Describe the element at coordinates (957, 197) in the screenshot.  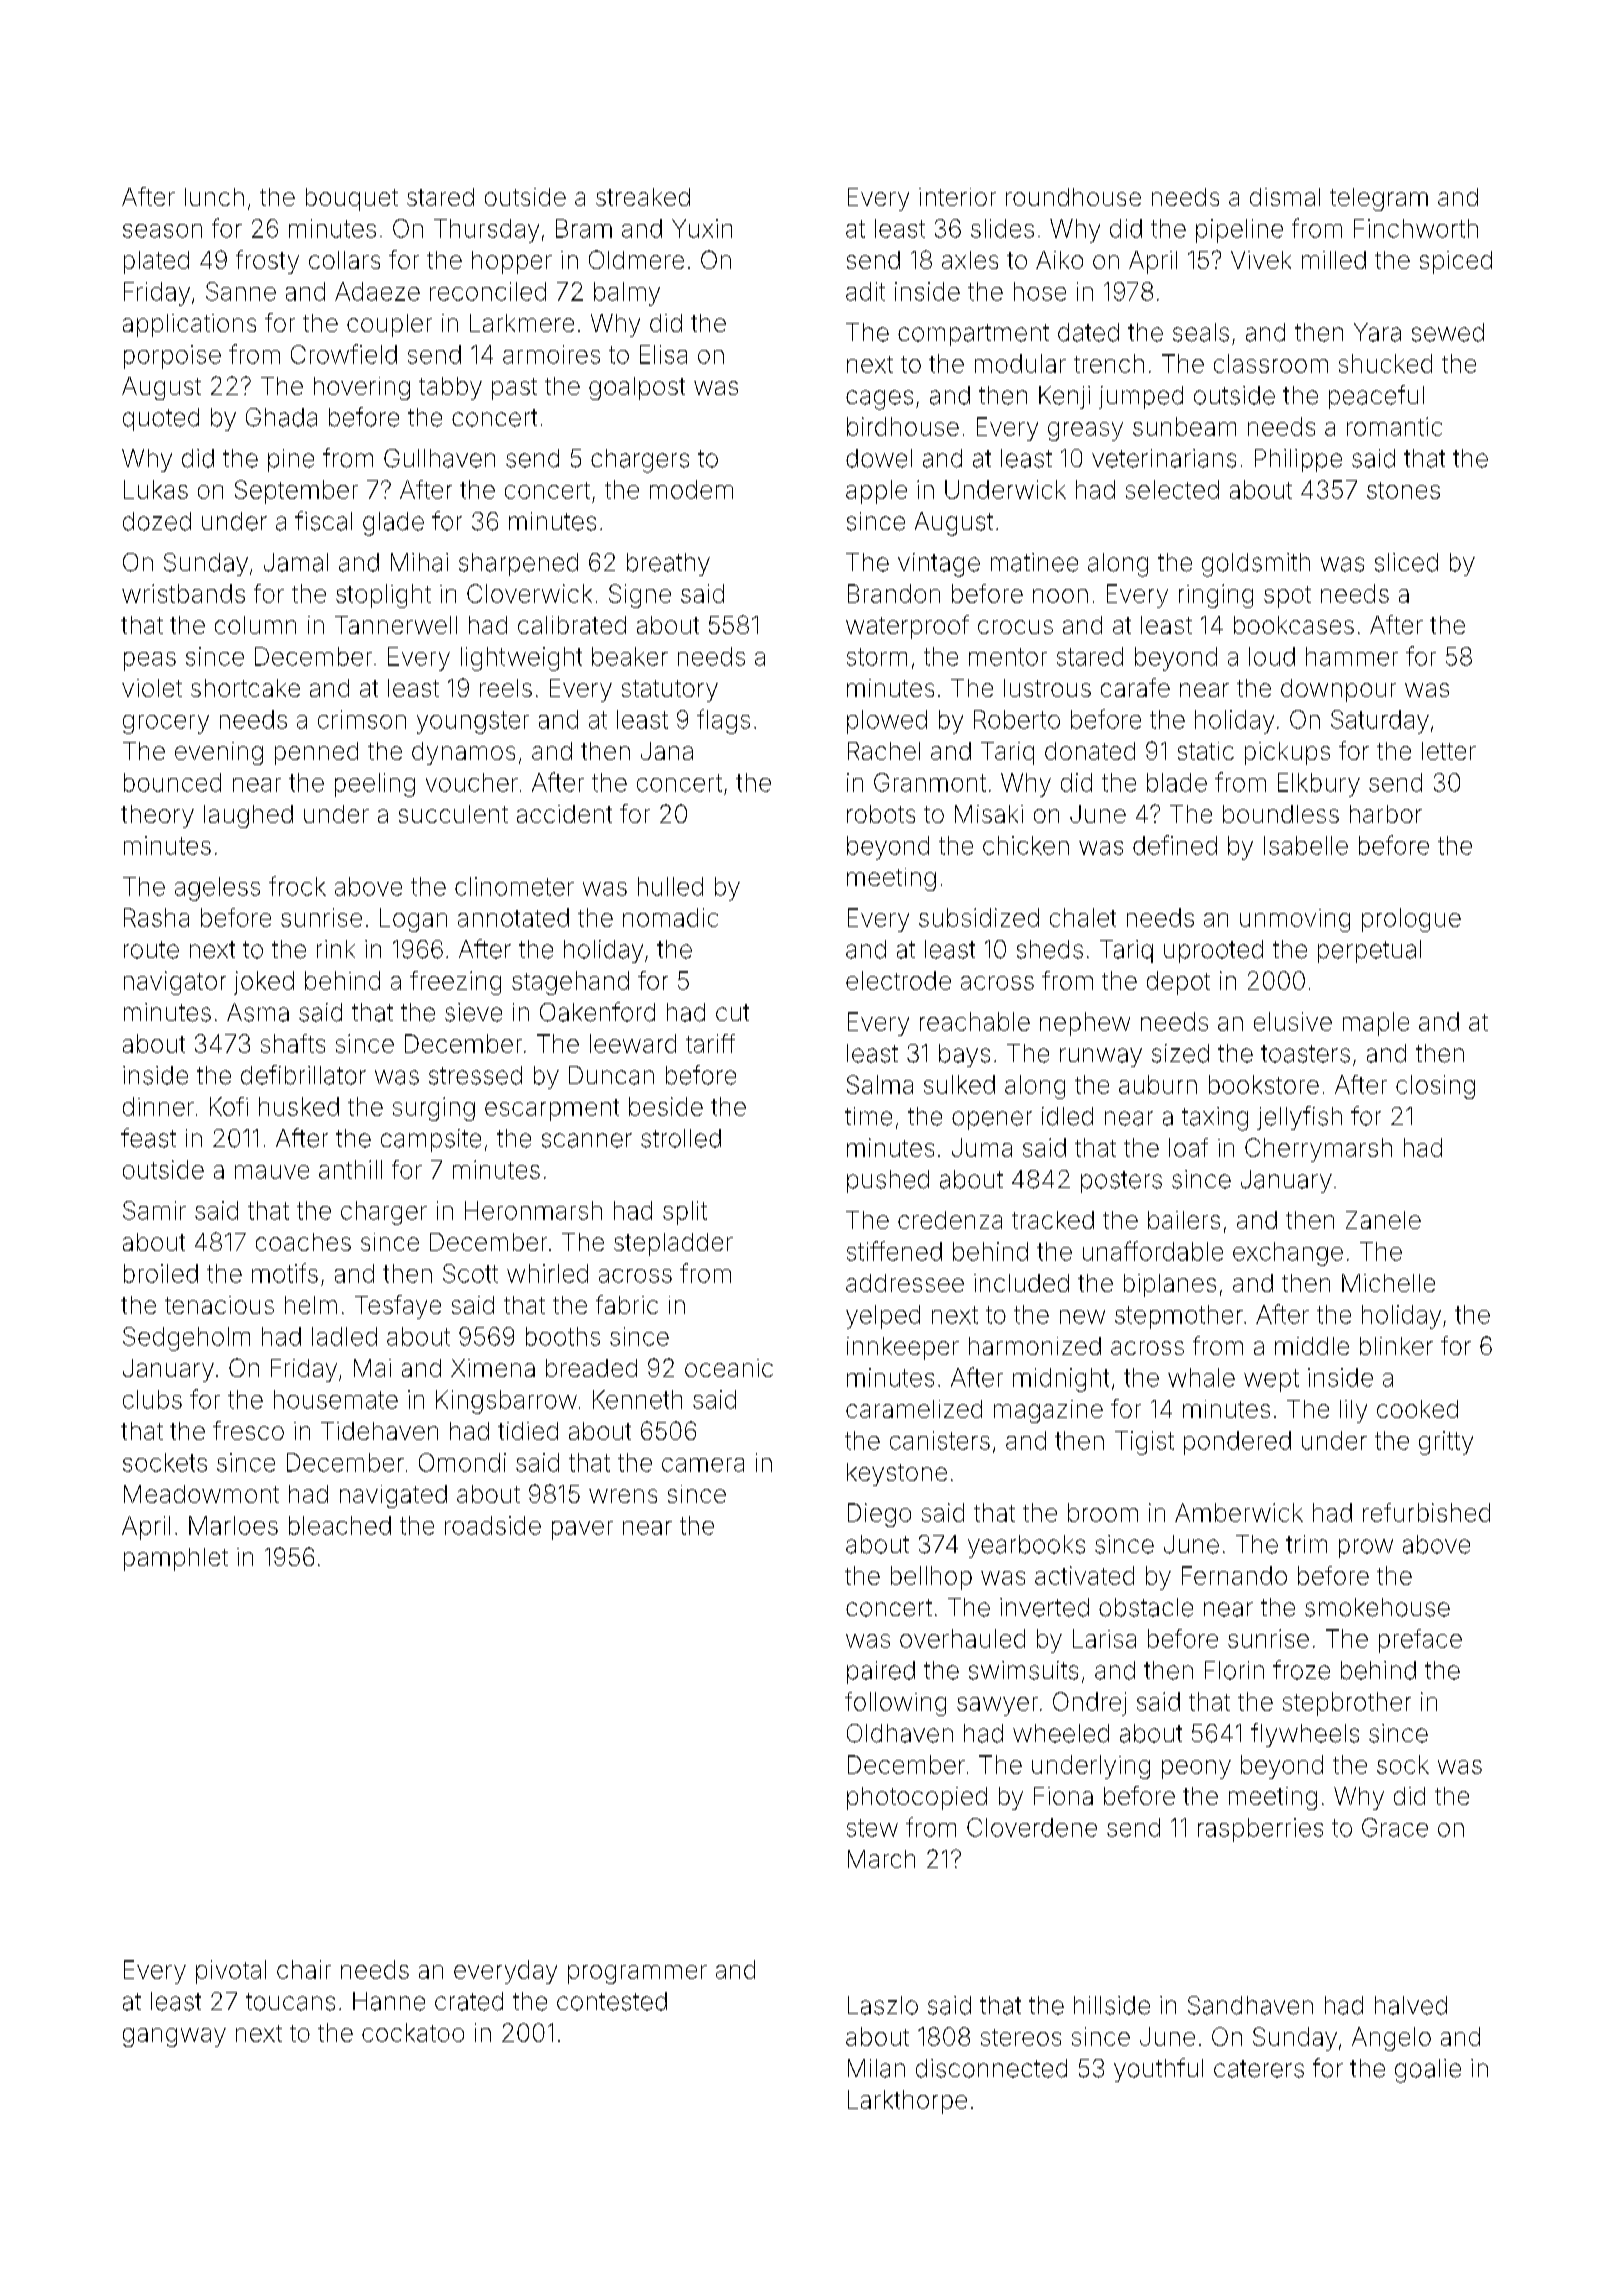
I see `interior` at that location.
